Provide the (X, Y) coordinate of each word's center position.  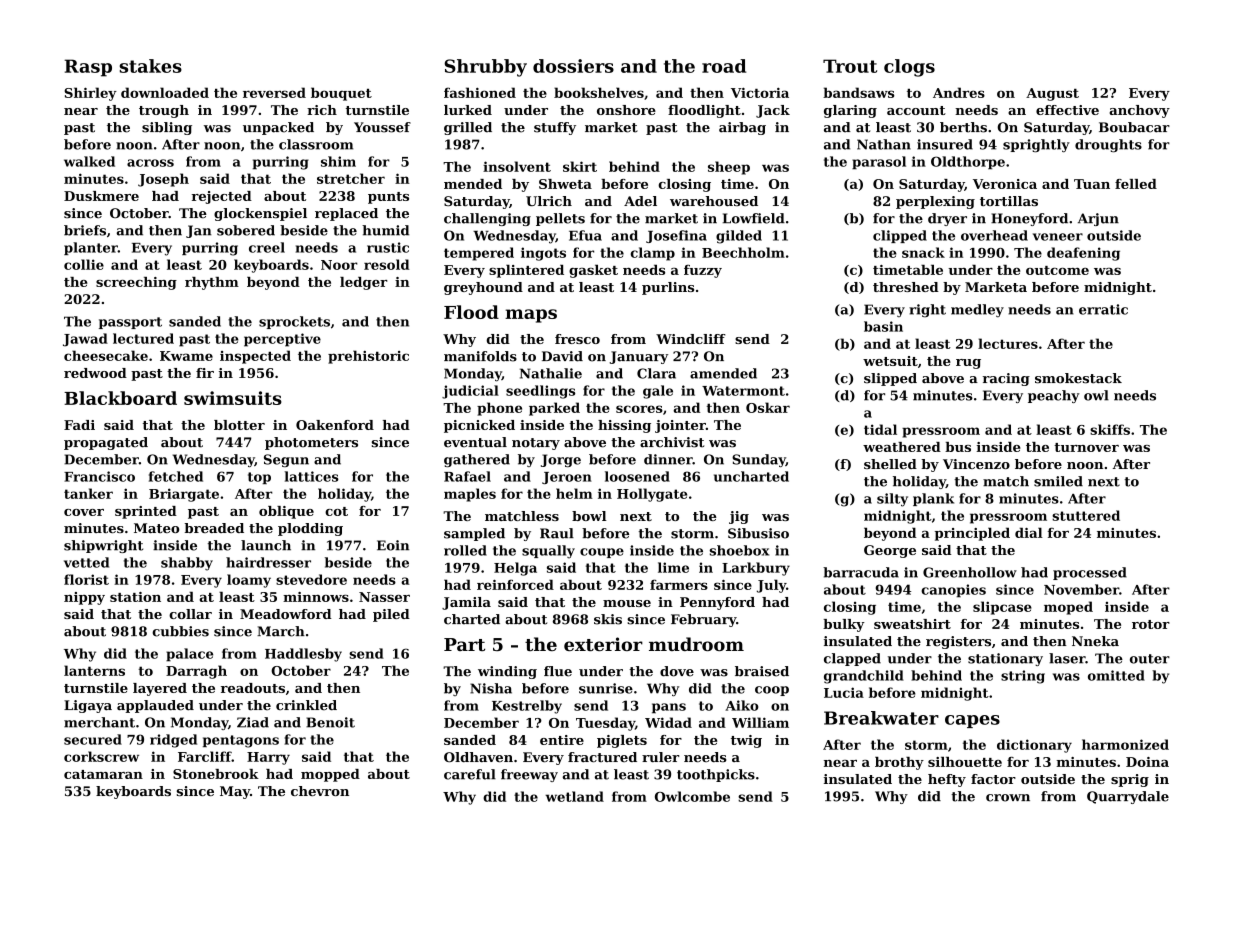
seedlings (540, 392)
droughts (1108, 146)
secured (93, 739)
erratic (1103, 309)
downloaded (165, 92)
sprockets (294, 322)
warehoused (714, 201)
